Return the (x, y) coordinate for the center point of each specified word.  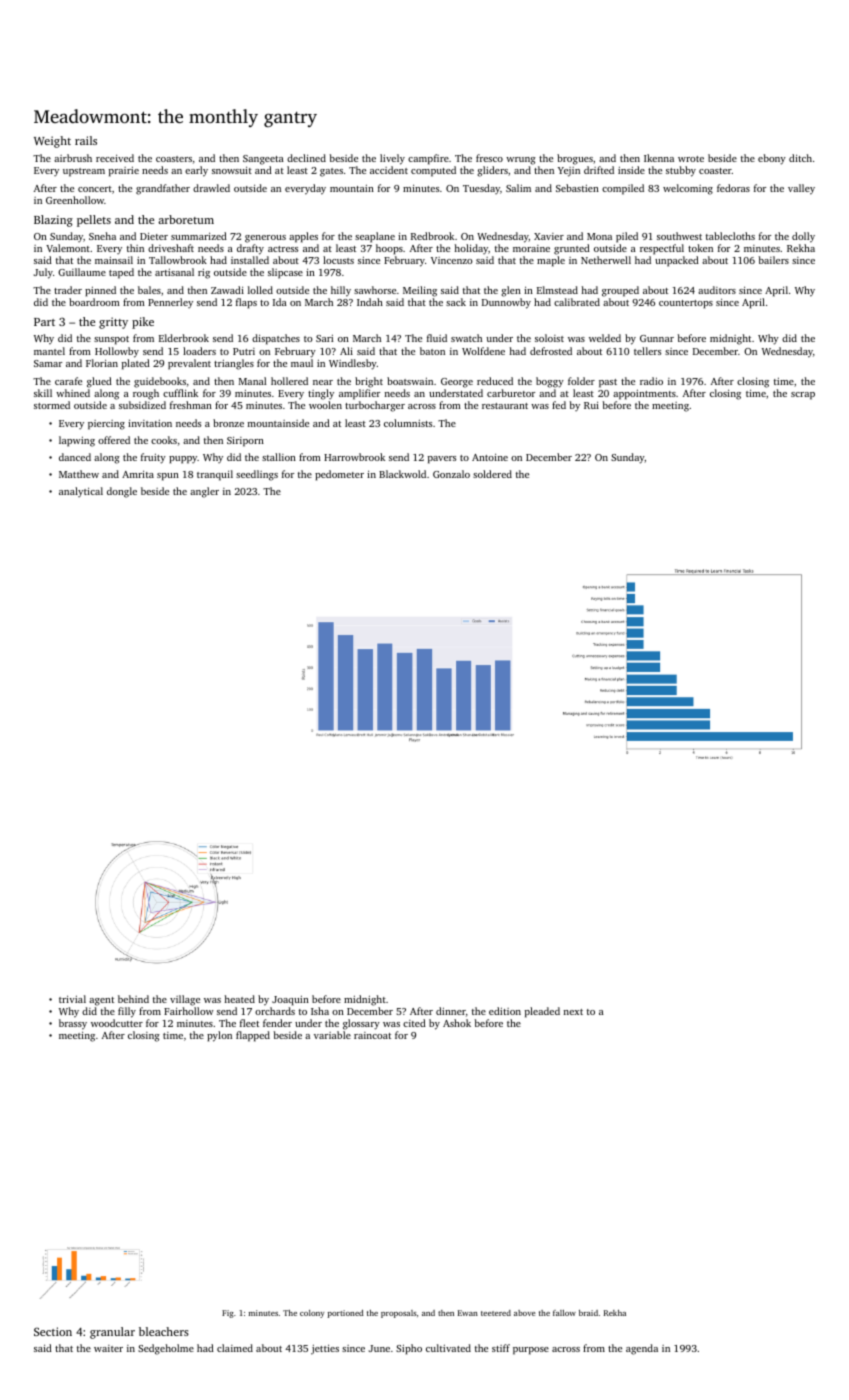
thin (135, 248)
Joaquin (290, 1001)
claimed (235, 1348)
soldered (492, 474)
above (525, 1313)
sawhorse (375, 290)
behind (133, 999)
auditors (717, 290)
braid (588, 1313)
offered (114, 440)
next (573, 1012)
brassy (73, 1024)
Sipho (409, 1349)
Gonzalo (451, 474)
